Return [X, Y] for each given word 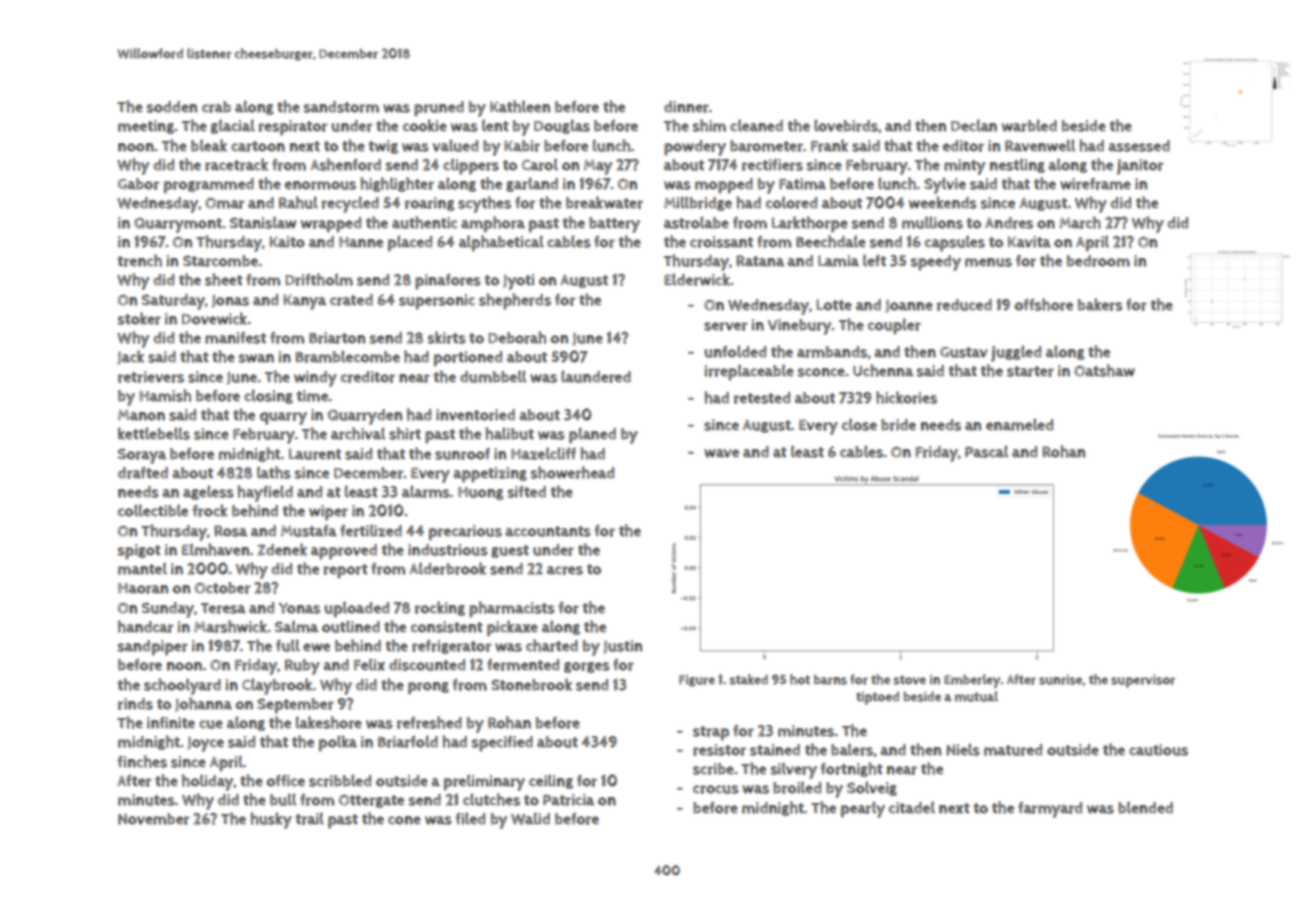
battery [614, 225]
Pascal [986, 451]
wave [721, 453]
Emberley [972, 681]
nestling [1017, 165]
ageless [208, 492]
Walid [530, 818]
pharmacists [512, 609]
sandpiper [153, 648]
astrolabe [696, 222]
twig [383, 147]
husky [271, 820]
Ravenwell [1040, 145]
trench [140, 260]
